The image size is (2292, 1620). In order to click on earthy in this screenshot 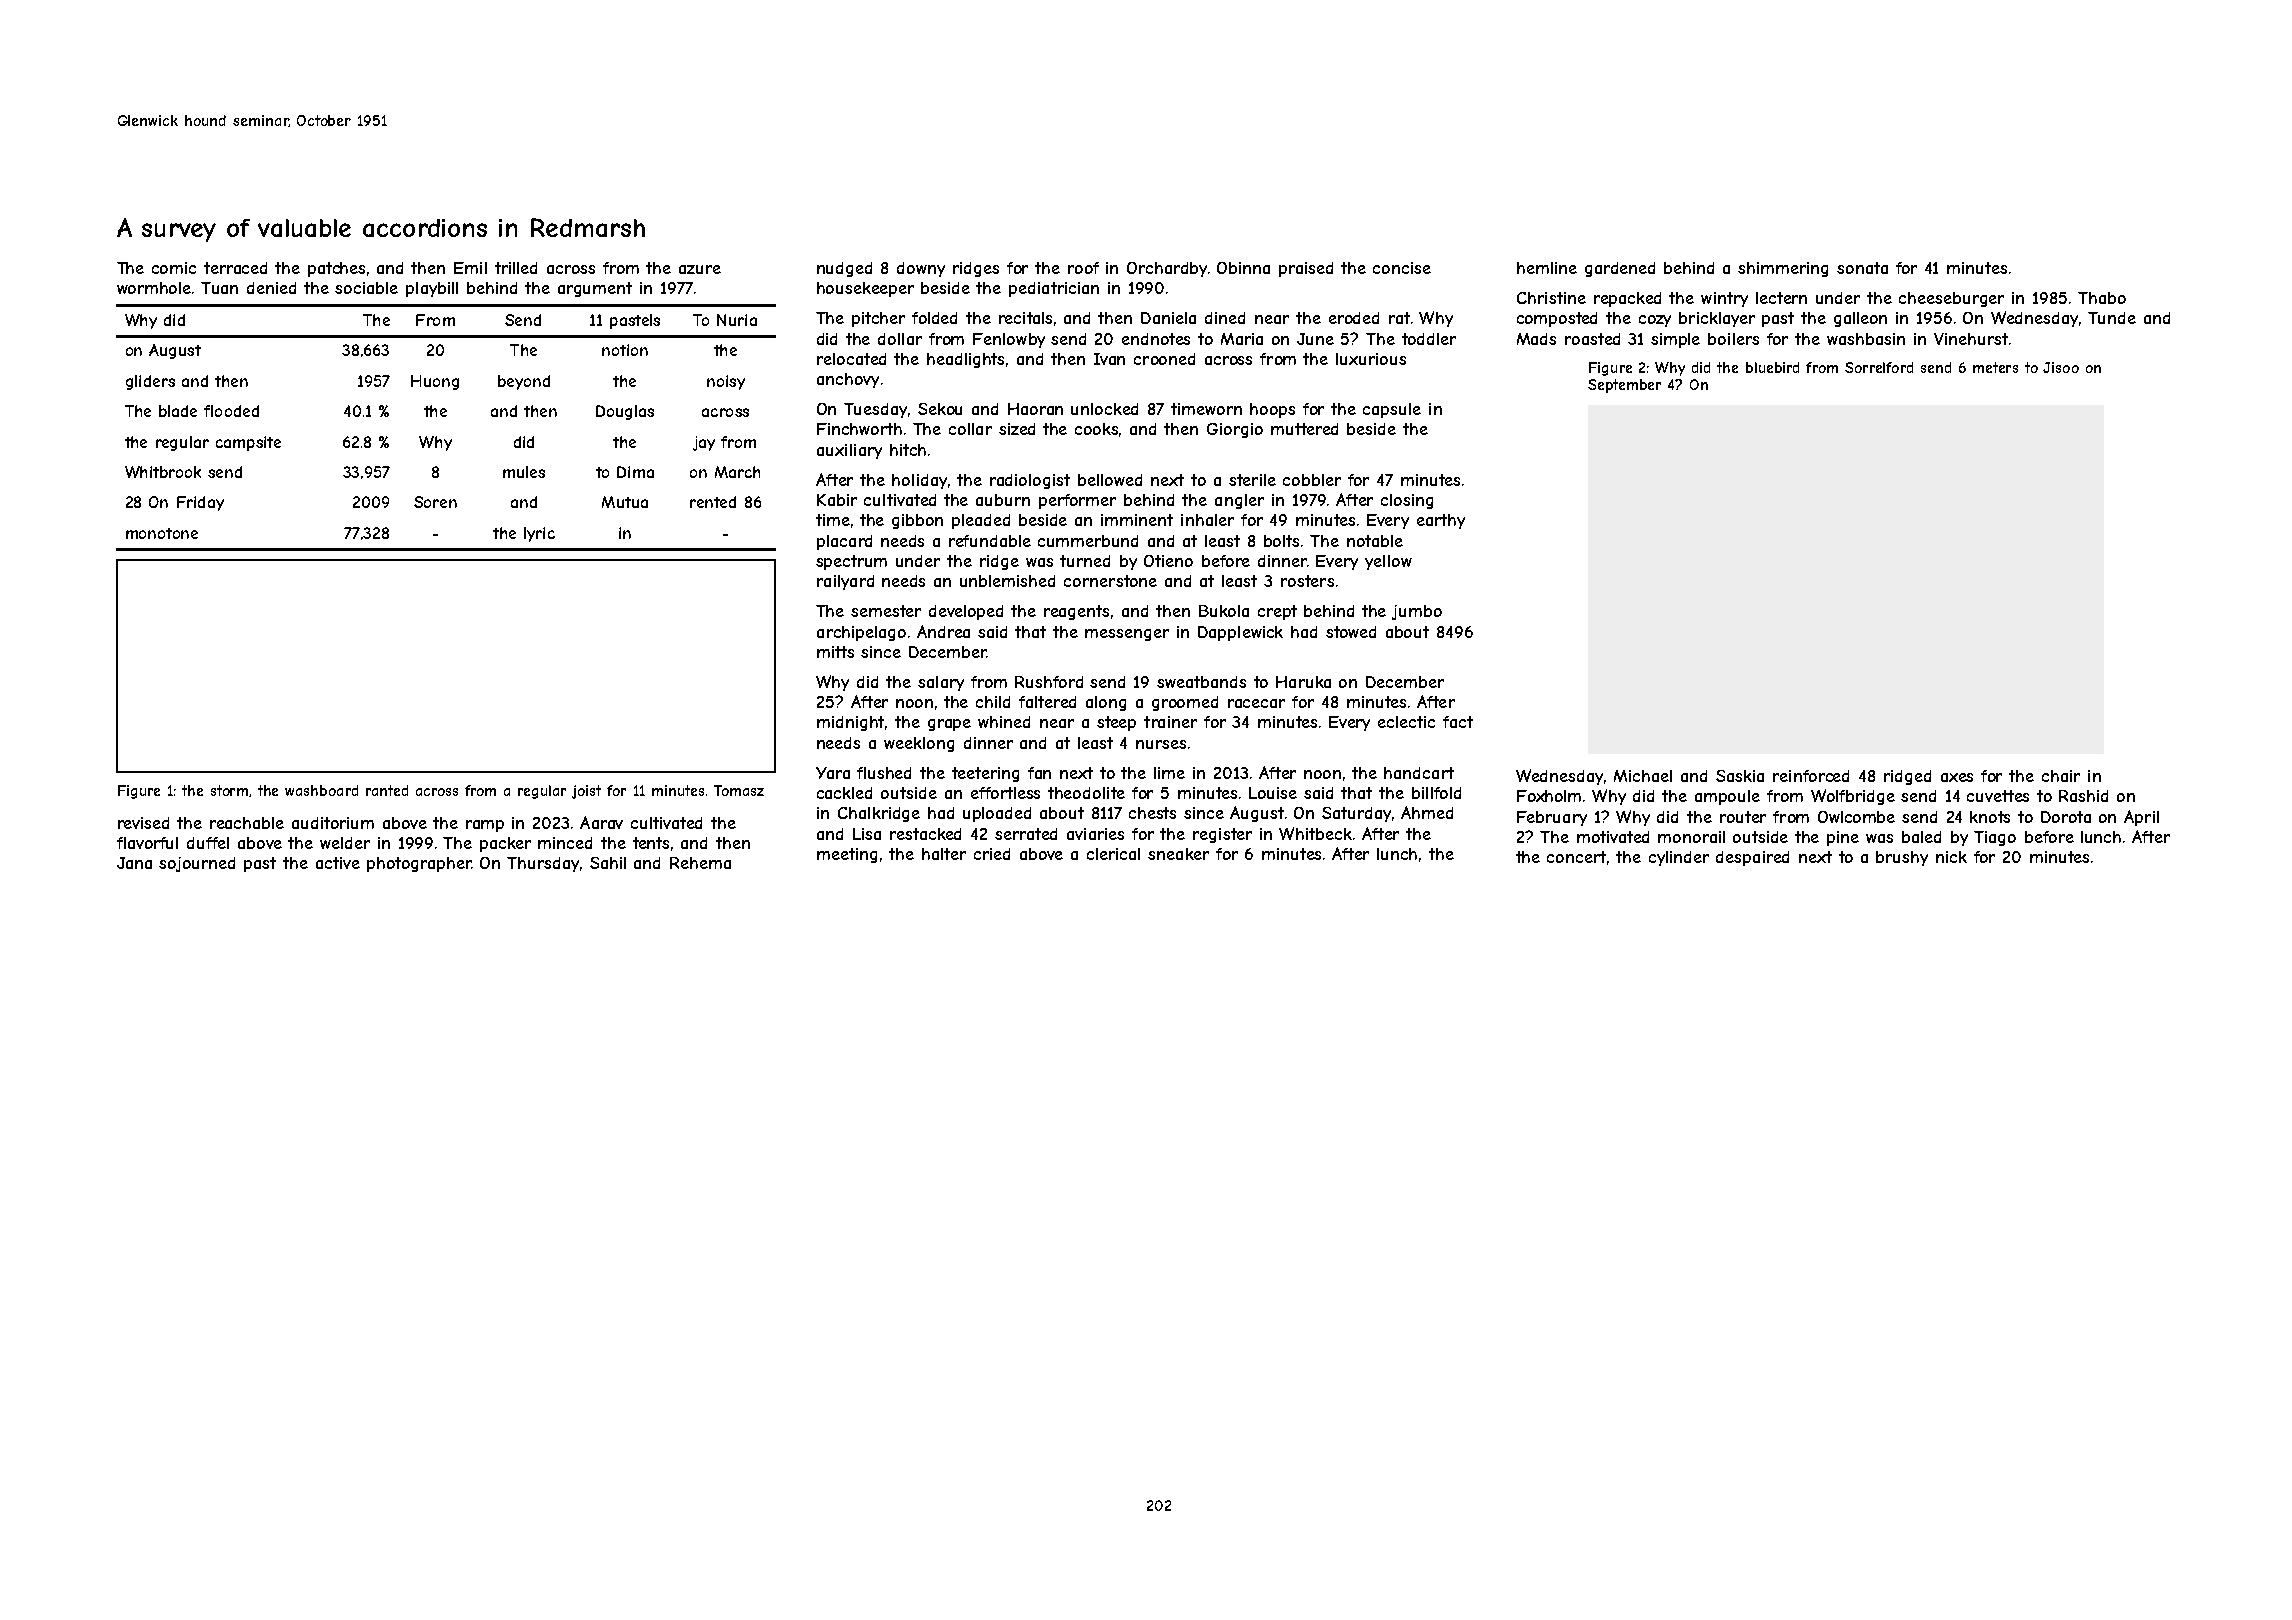, I will do `click(1441, 521)`.
